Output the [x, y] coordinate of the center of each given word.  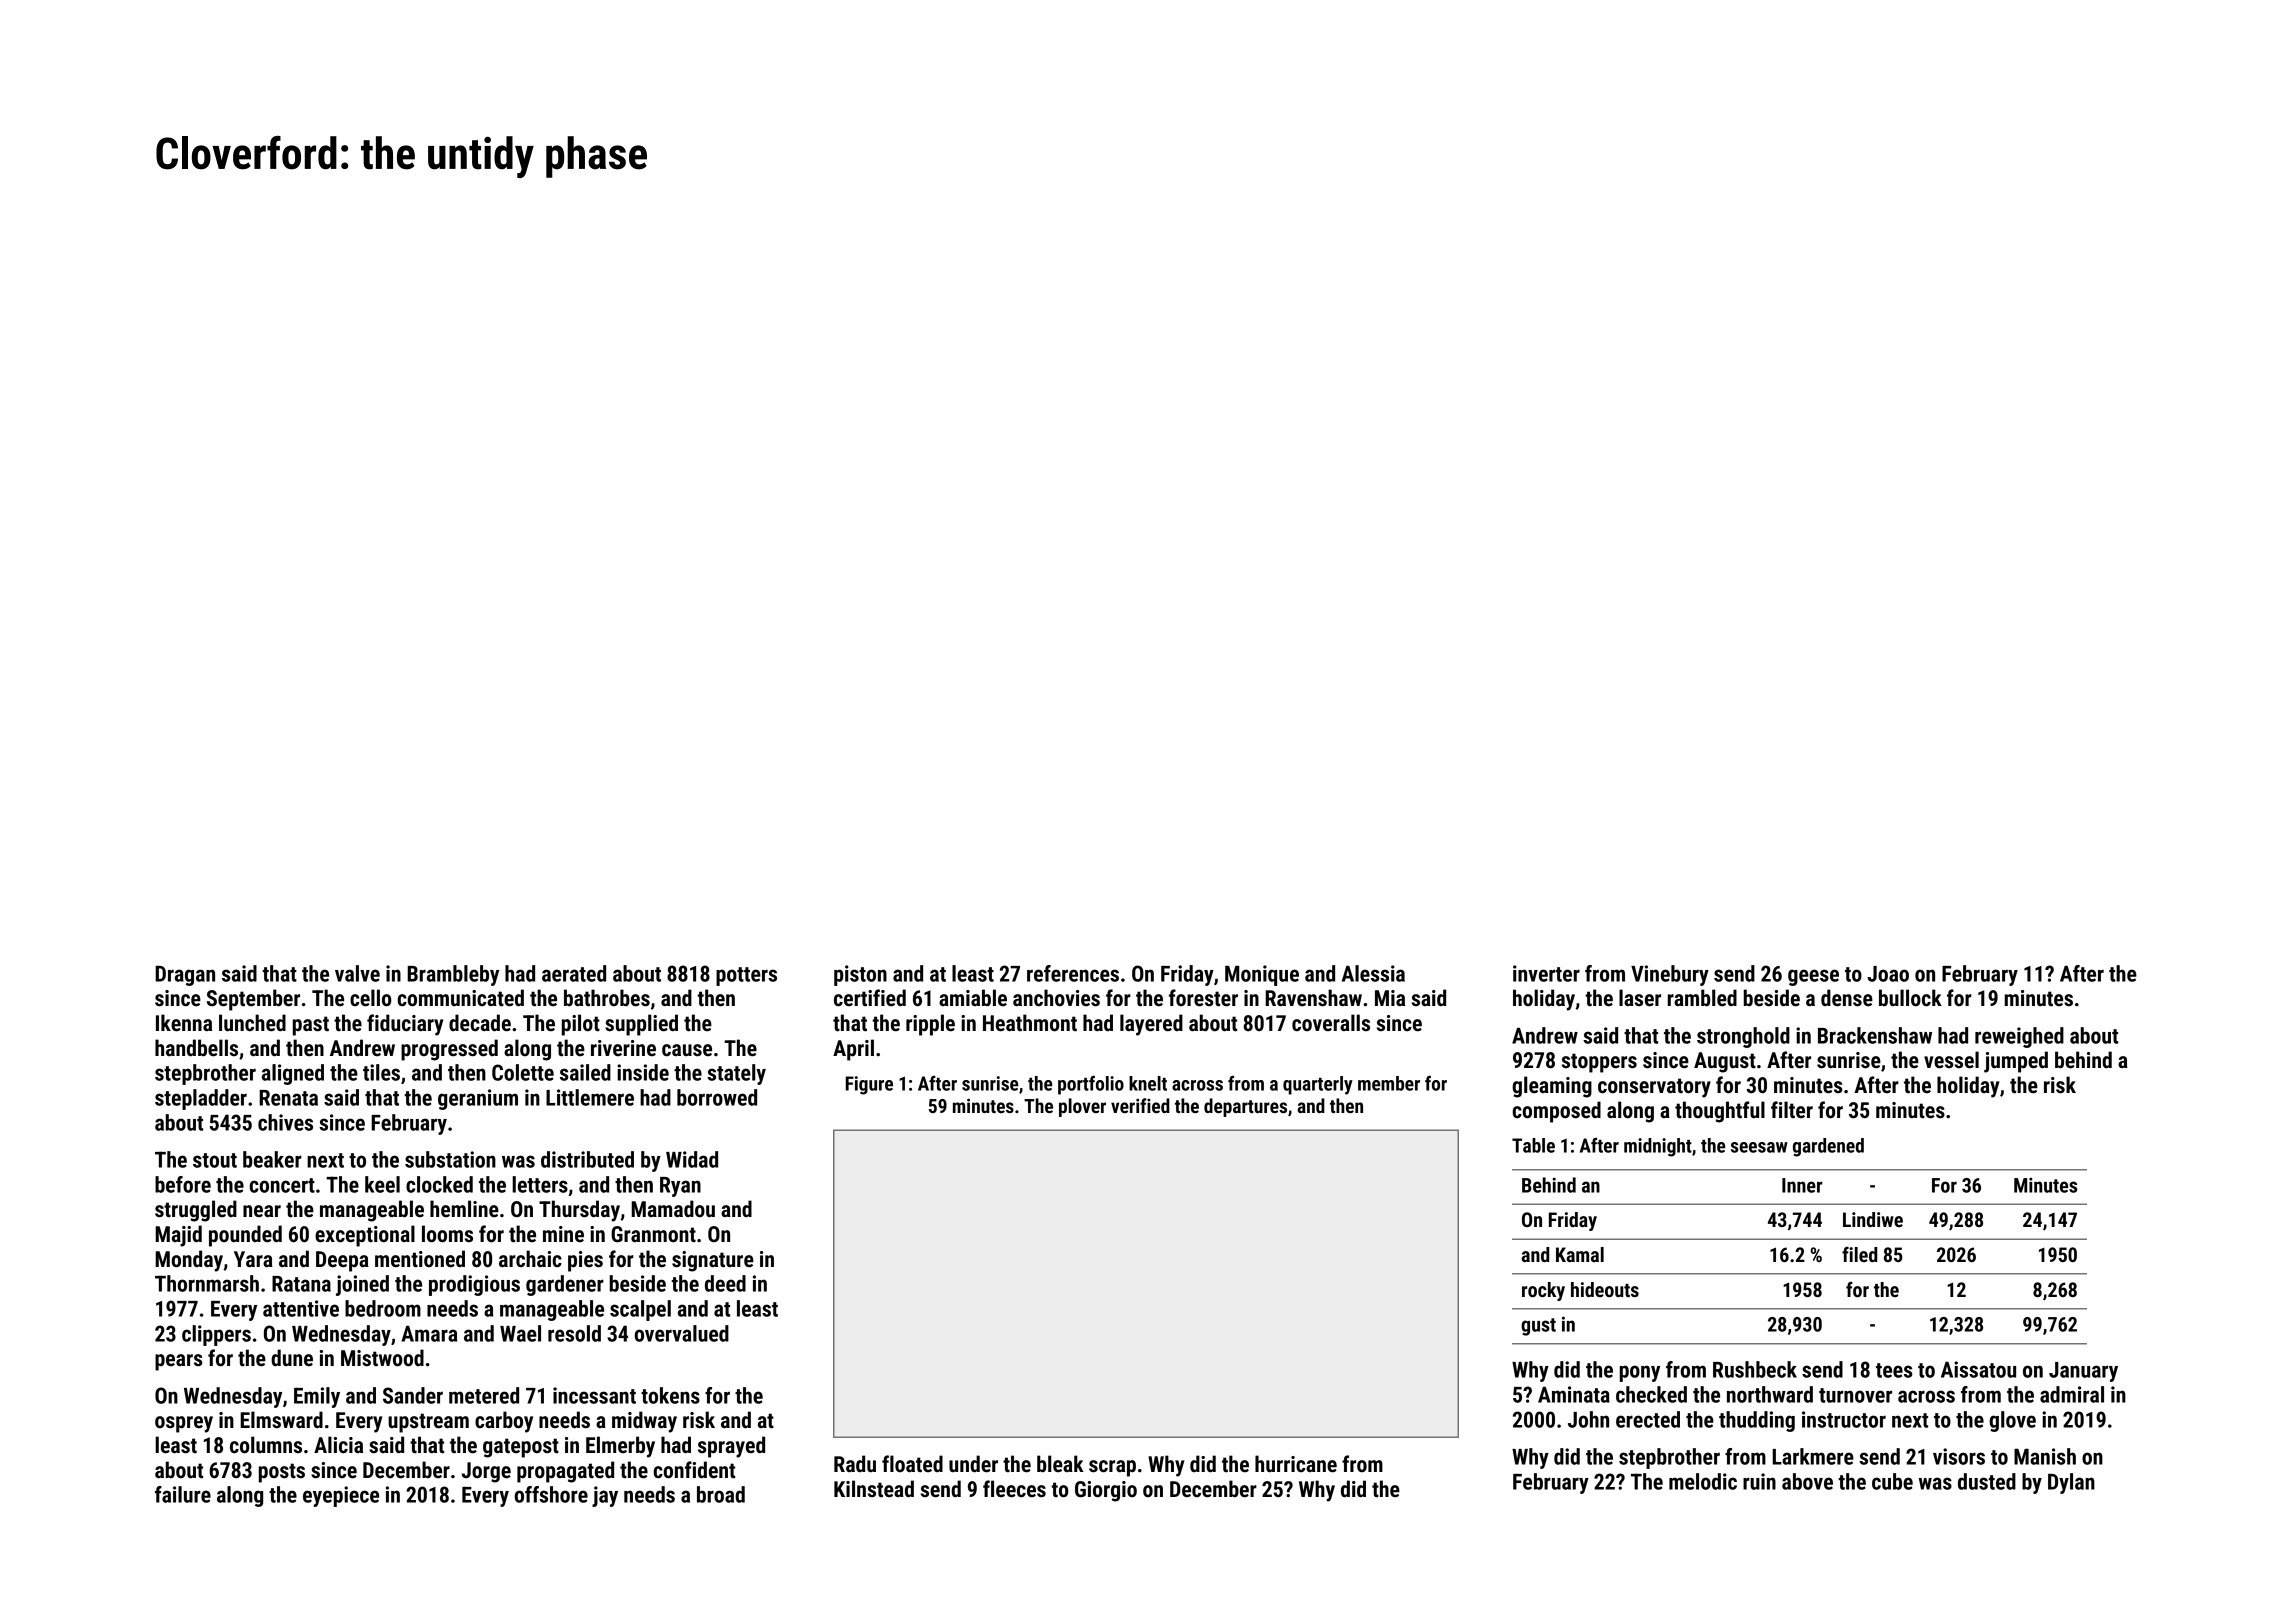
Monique [1262, 975]
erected [1648, 1419]
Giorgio [1106, 1491]
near [262, 1211]
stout [215, 1160]
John [1588, 1419]
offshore [551, 1494]
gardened [1828, 1147]
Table [1533, 1145]
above [1807, 1481]
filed [1859, 1254]
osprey [184, 1424]
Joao [1888, 974]
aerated [574, 973]
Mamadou [673, 1209]
